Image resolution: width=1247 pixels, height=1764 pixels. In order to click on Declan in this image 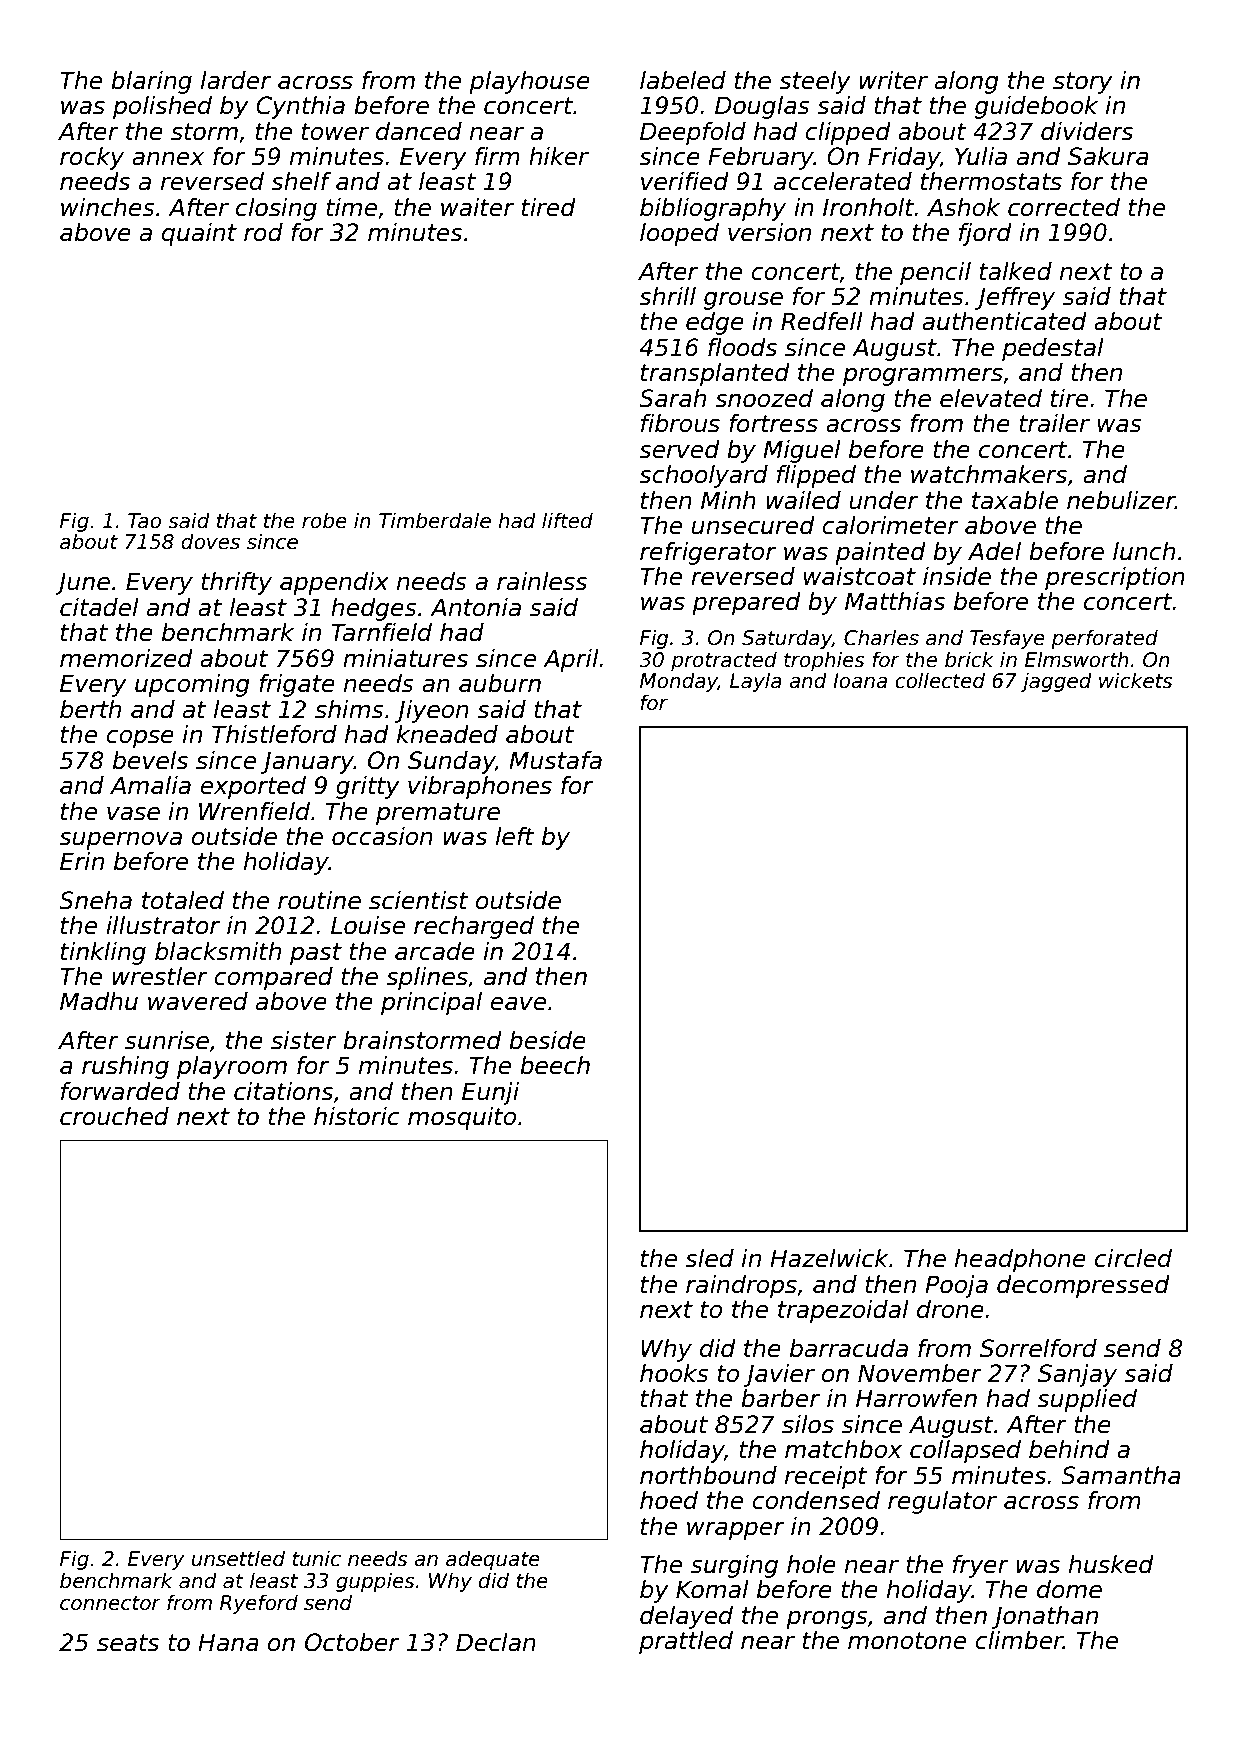, I will do `click(496, 1642)`.
